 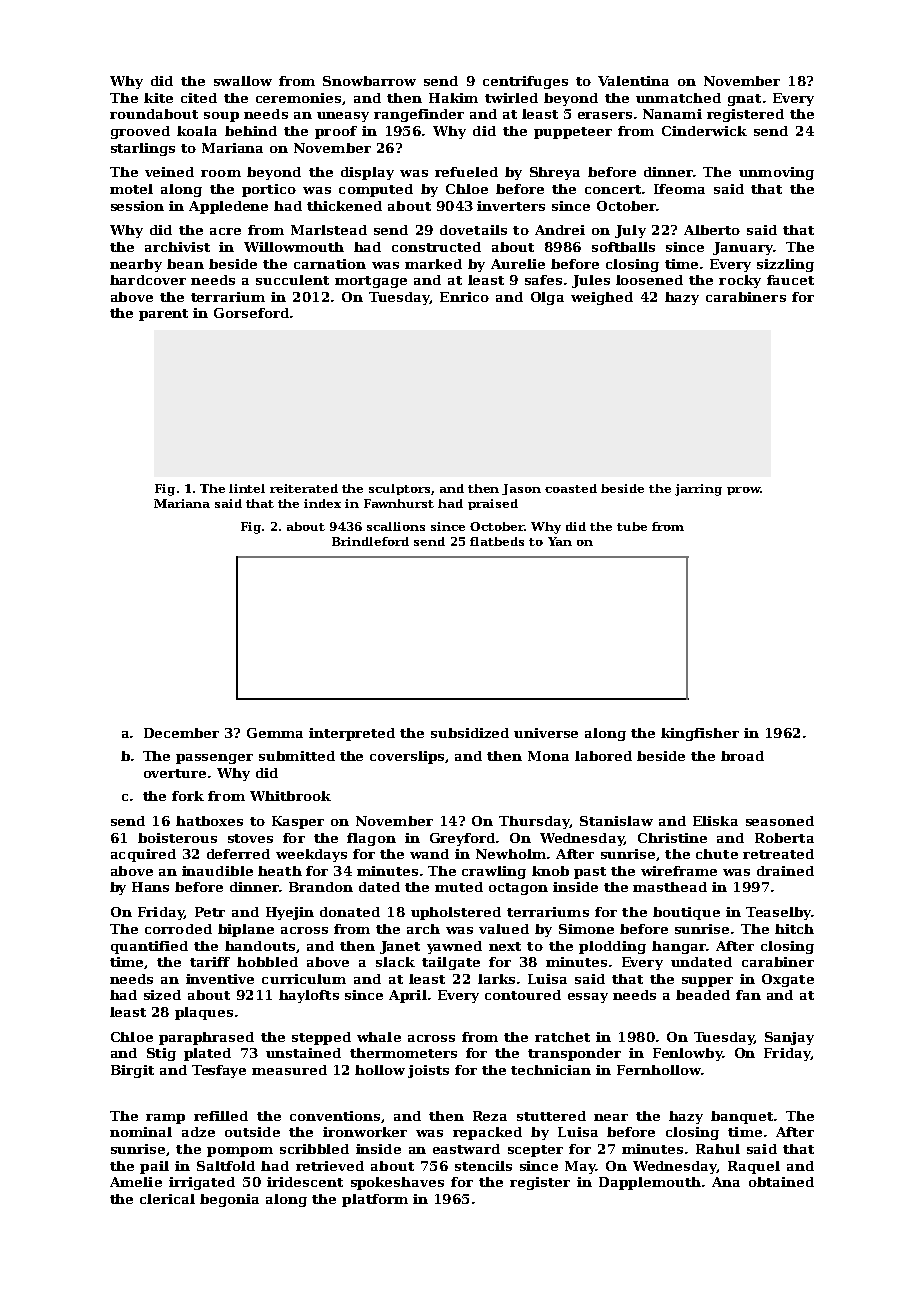 What do you see at coordinates (247, 488) in the screenshot?
I see `lintel` at bounding box center [247, 488].
